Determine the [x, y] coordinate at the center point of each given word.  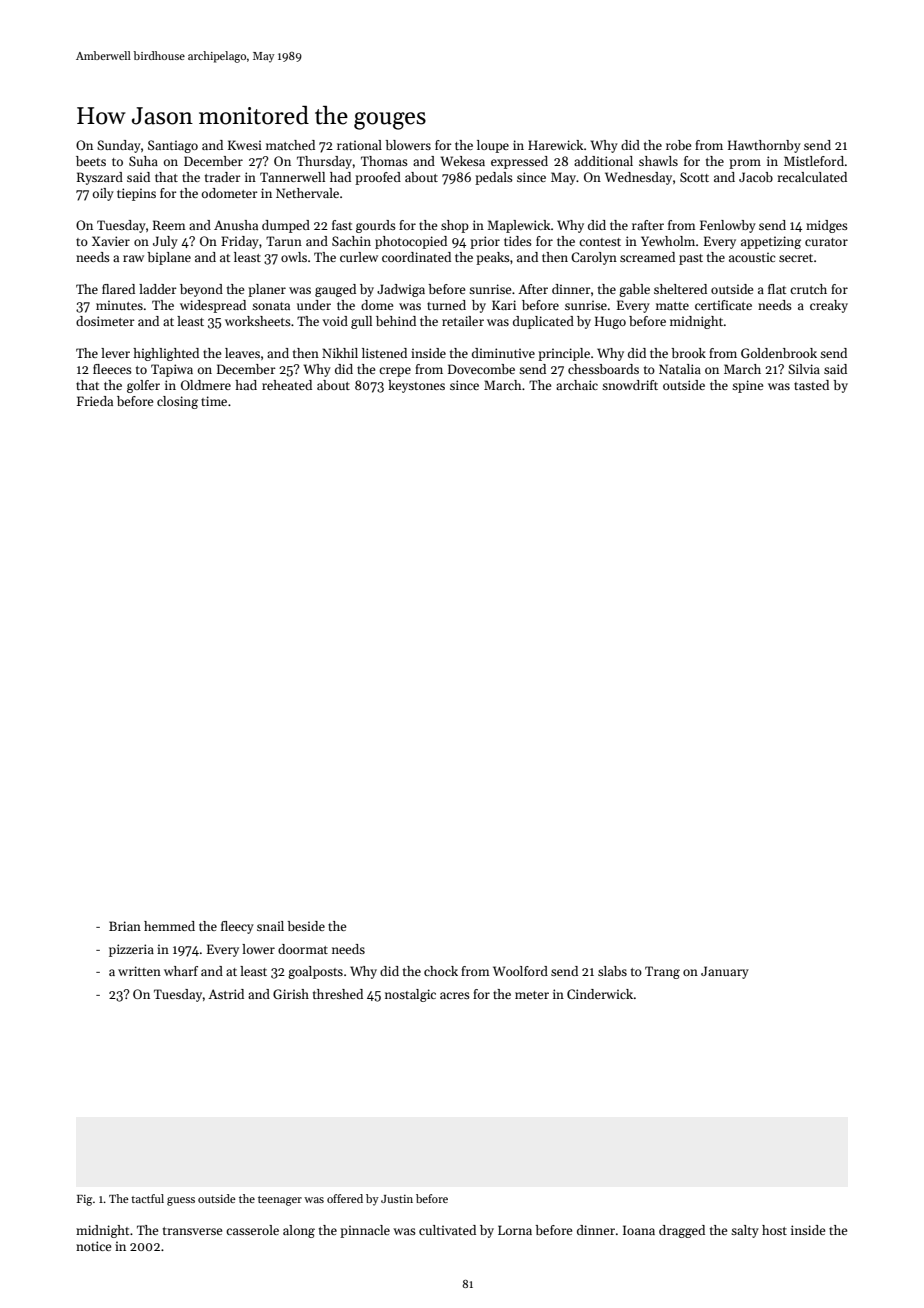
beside [306, 926]
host [774, 1230]
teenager [280, 1201]
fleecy [237, 927]
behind [396, 321]
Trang [662, 972]
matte [672, 306]
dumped [286, 226]
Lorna [515, 1230]
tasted [811, 385]
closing [177, 402]
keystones [416, 386]
